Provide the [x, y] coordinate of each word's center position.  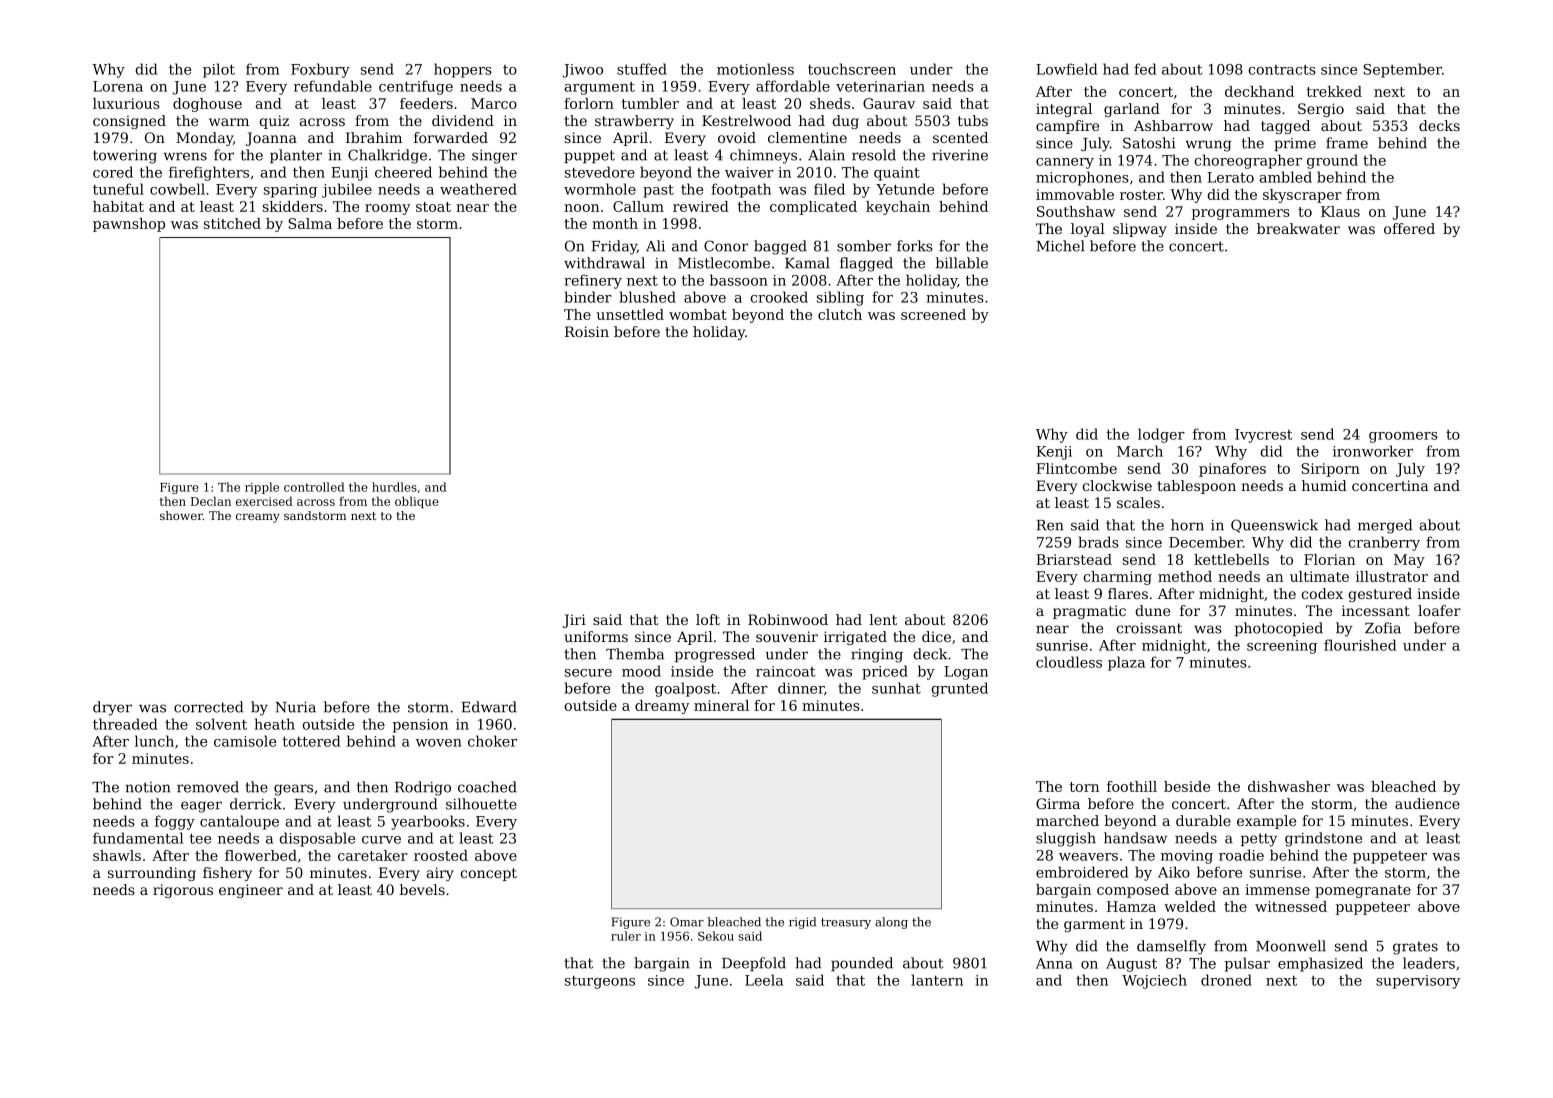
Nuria [295, 707]
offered [1409, 228]
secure [588, 673]
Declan [211, 501]
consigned [129, 122]
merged [1385, 526]
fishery [227, 874]
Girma [1058, 803]
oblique [417, 502]
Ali [655, 246]
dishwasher [1289, 786]
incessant [1376, 610]
